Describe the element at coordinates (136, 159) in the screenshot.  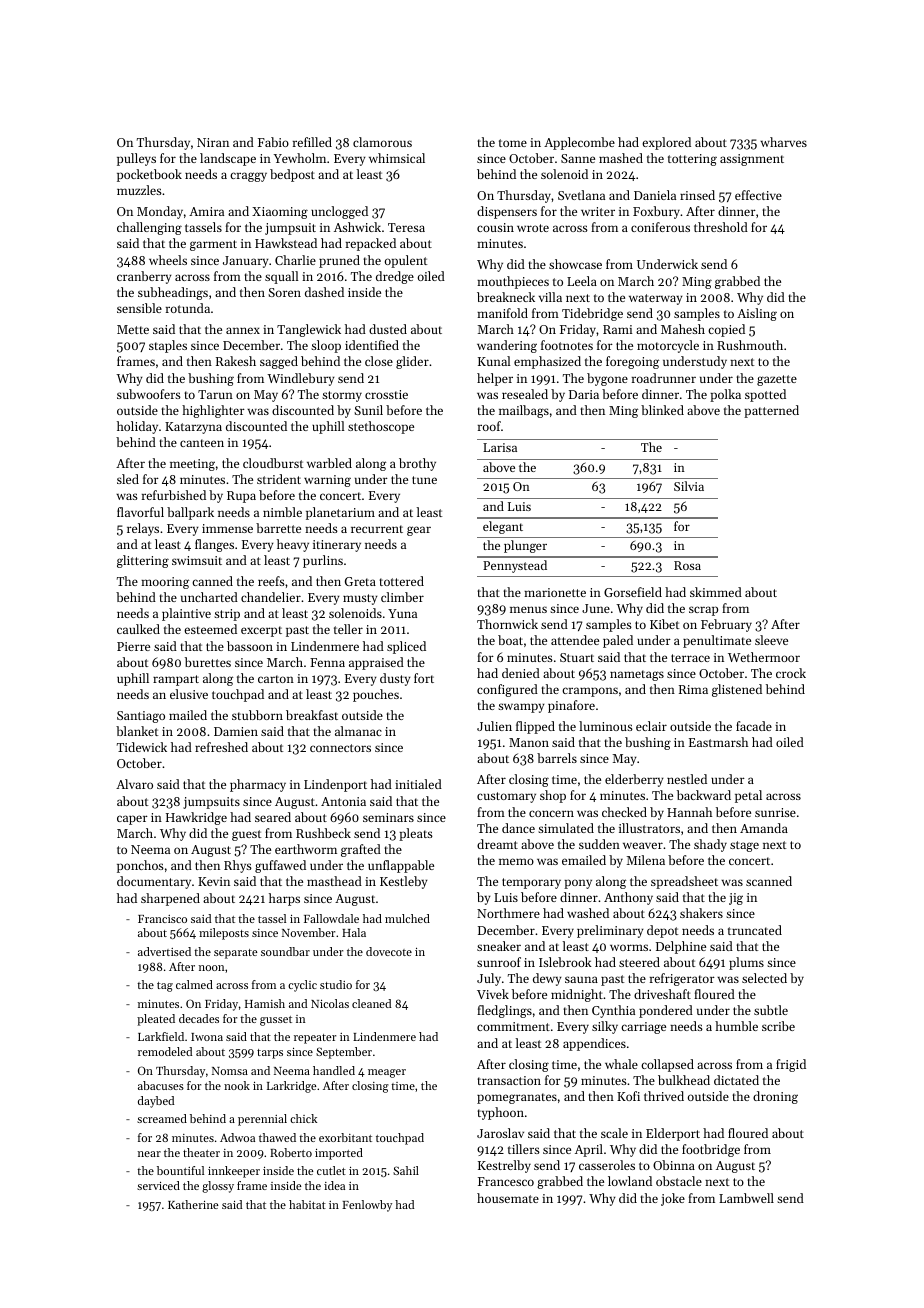
I see `pulleys` at that location.
